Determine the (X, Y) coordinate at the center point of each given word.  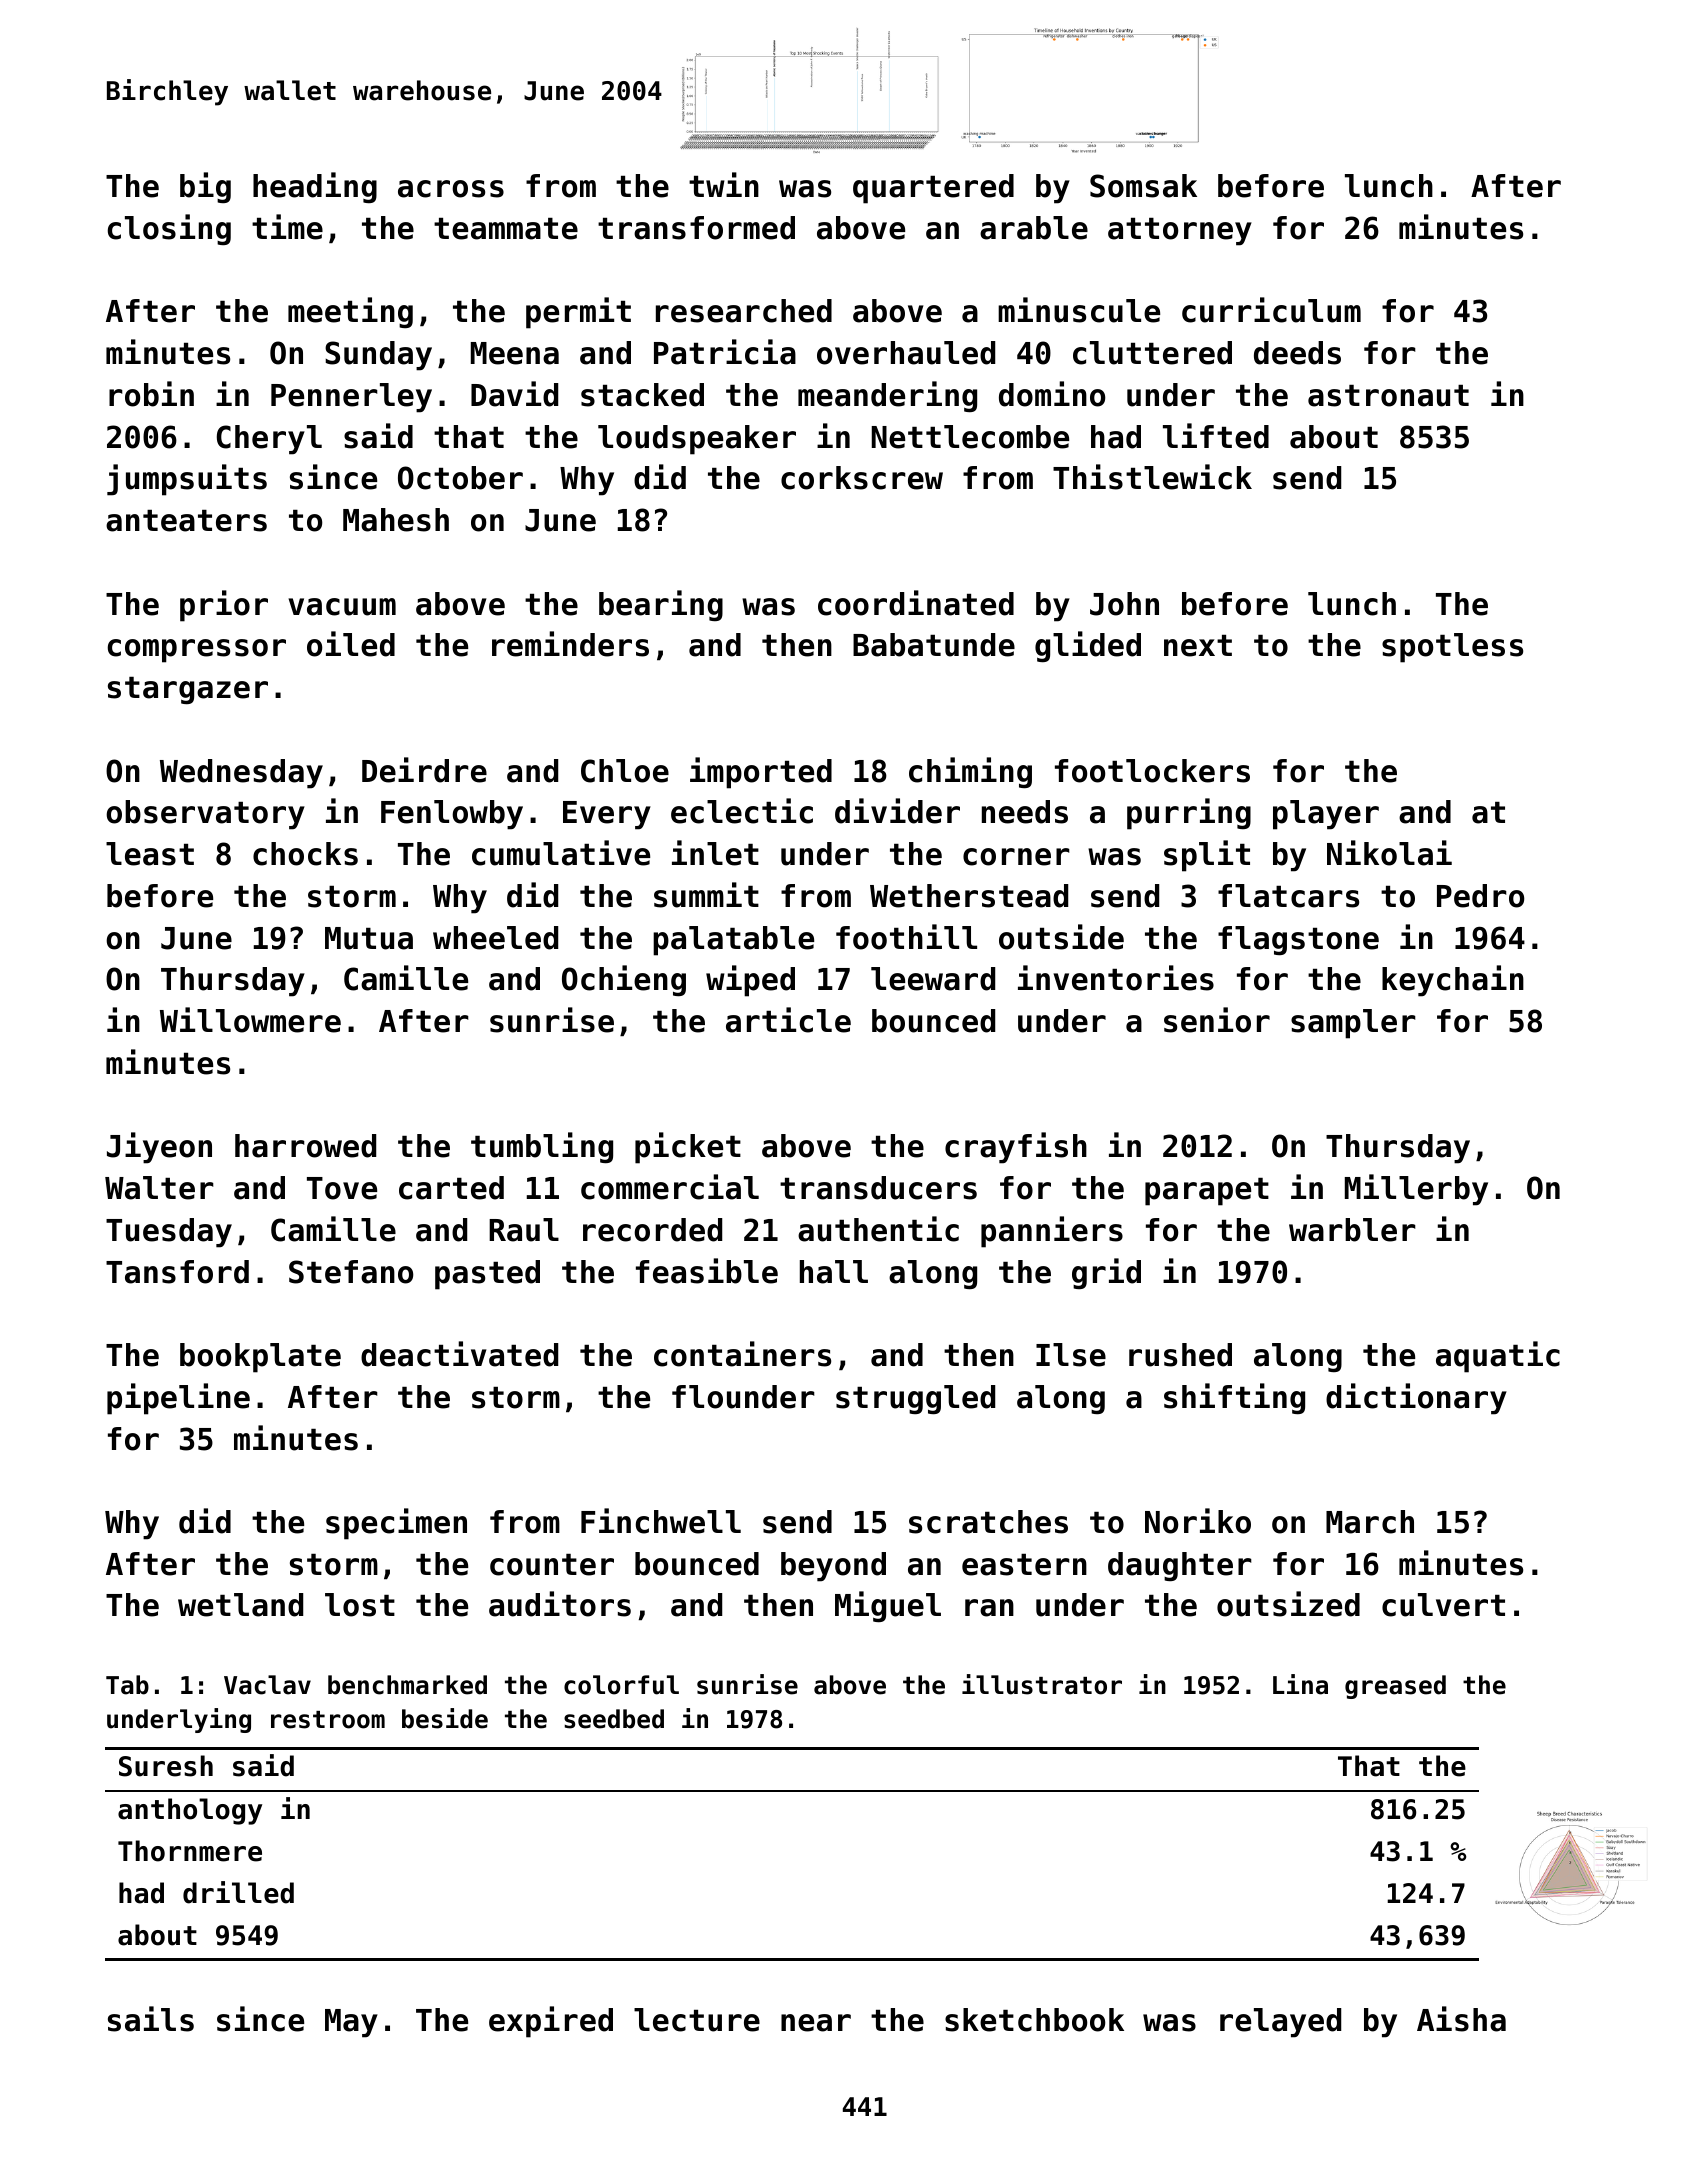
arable (1034, 228)
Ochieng (624, 980)
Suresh (166, 1766)
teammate (506, 229)
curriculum (1271, 310)
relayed (1280, 2023)
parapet (1207, 1192)
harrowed (305, 1146)
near (816, 2023)
